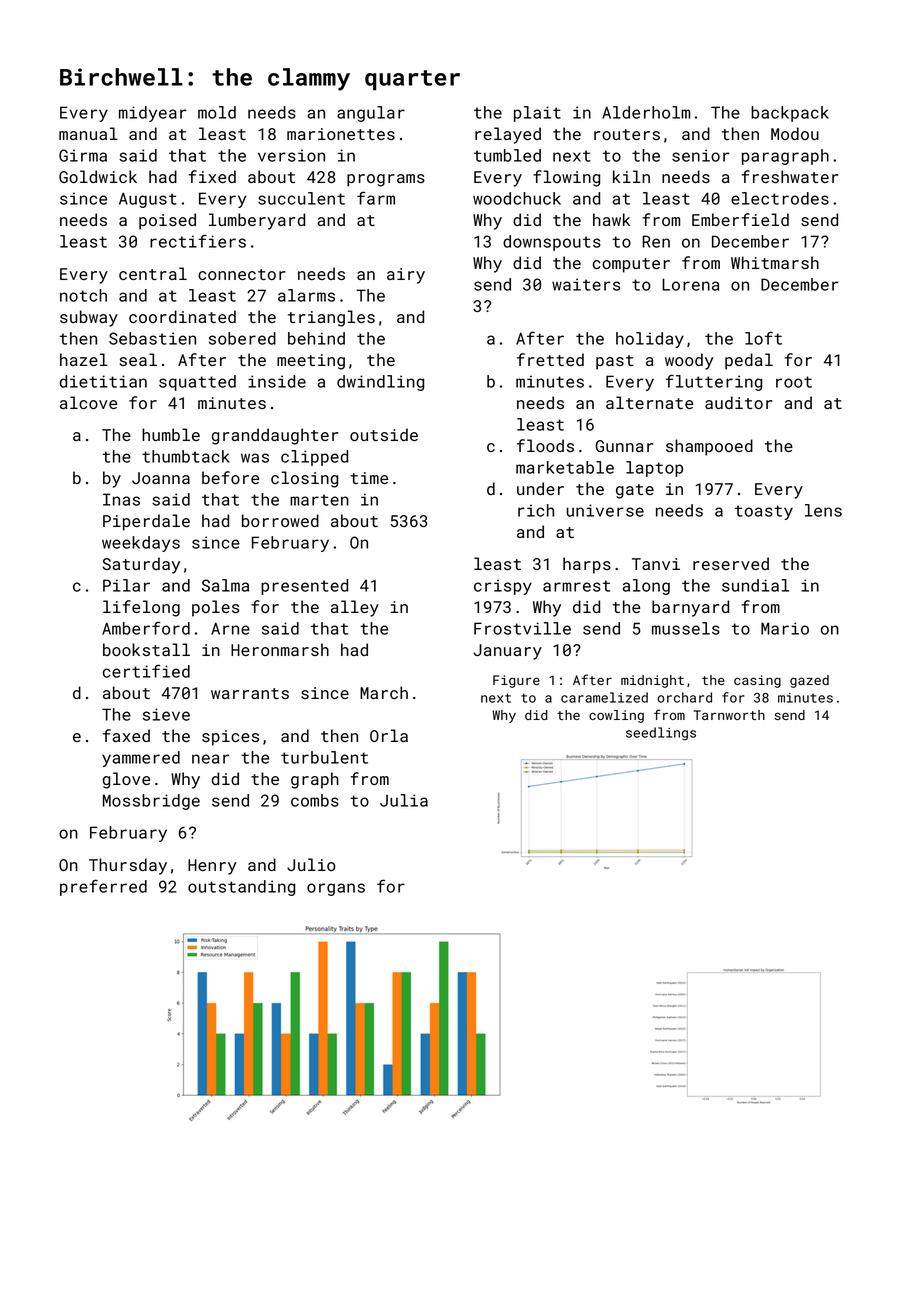 Image resolution: width=908 pixels, height=1316 pixels. I want to click on computer, so click(631, 265).
